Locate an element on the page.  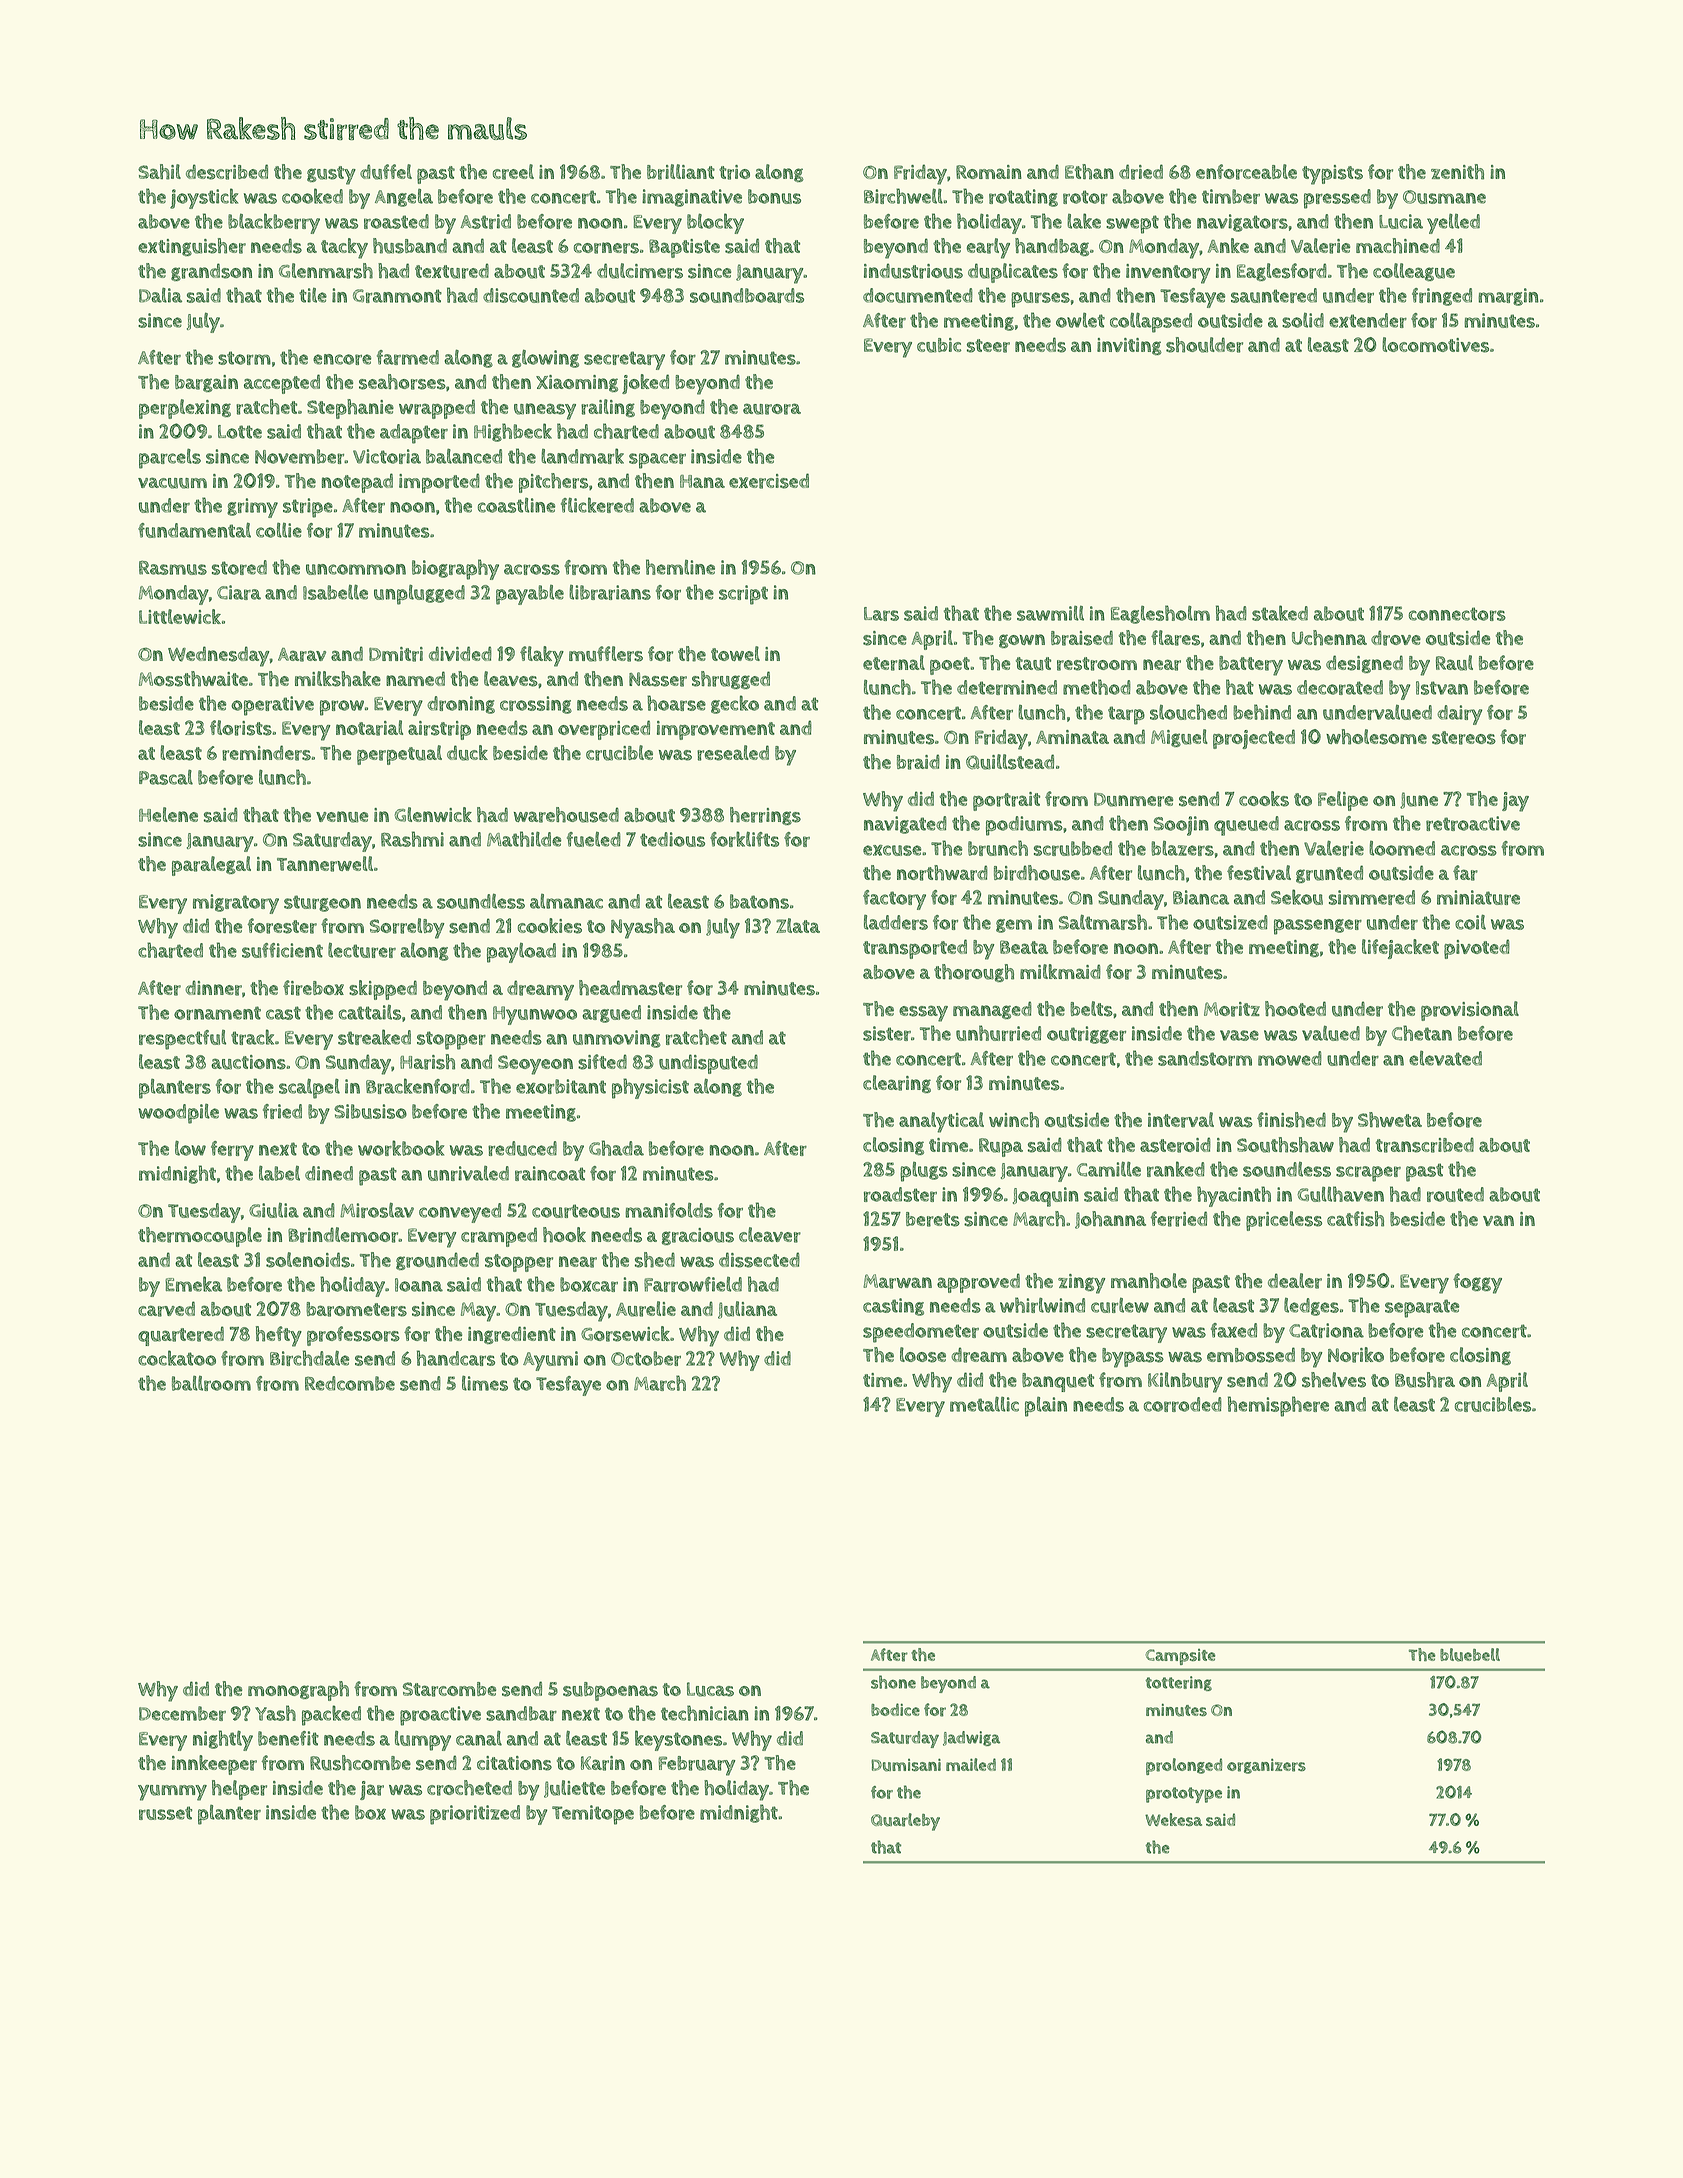
shone is located at coordinates (893, 1682).
